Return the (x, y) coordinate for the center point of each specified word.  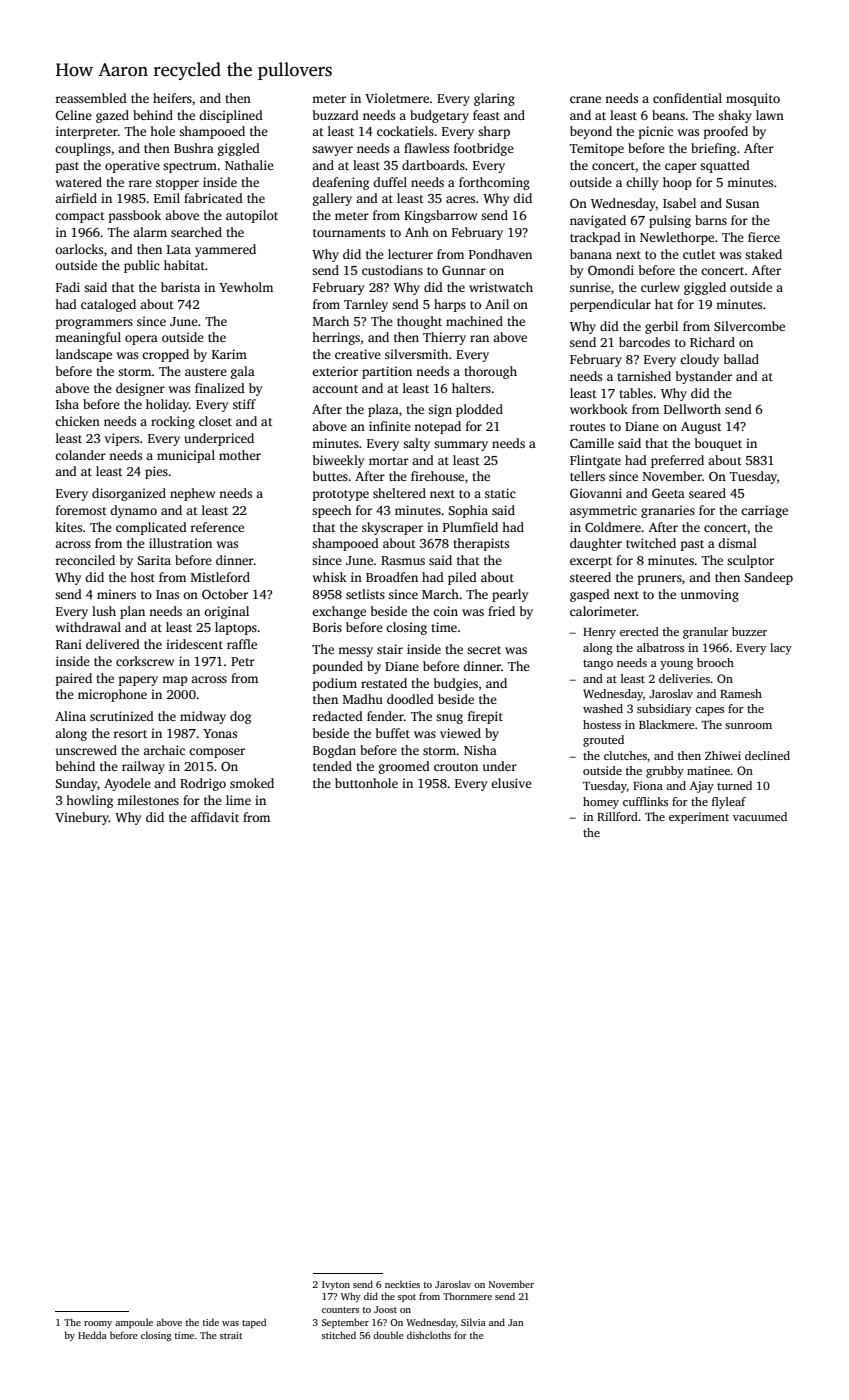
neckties (402, 1284)
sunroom (748, 726)
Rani (69, 644)
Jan (516, 1322)
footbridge (484, 149)
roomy (98, 1324)
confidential (687, 98)
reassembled (91, 98)
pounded (338, 667)
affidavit (215, 817)
